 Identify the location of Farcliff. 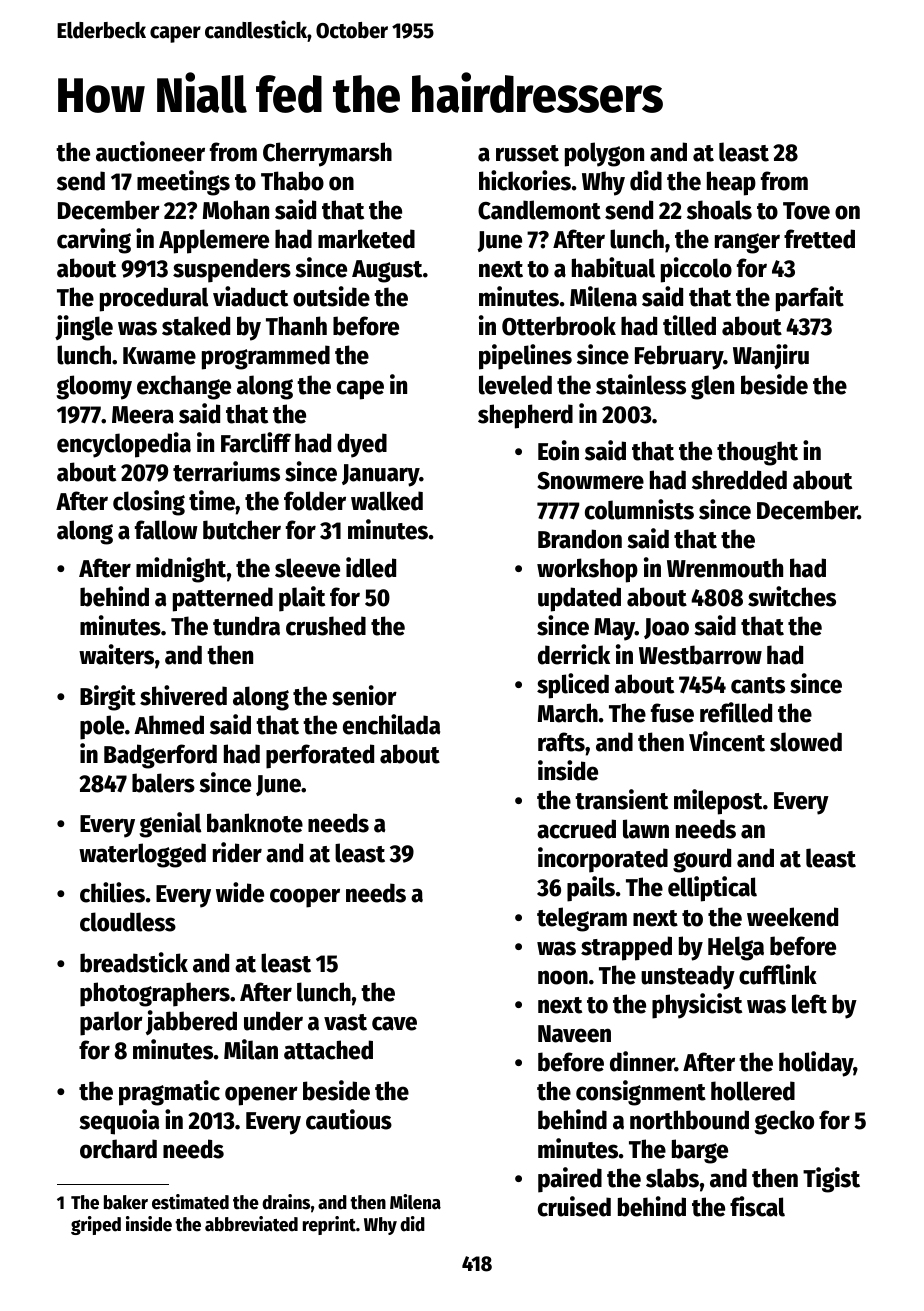
(256, 442).
